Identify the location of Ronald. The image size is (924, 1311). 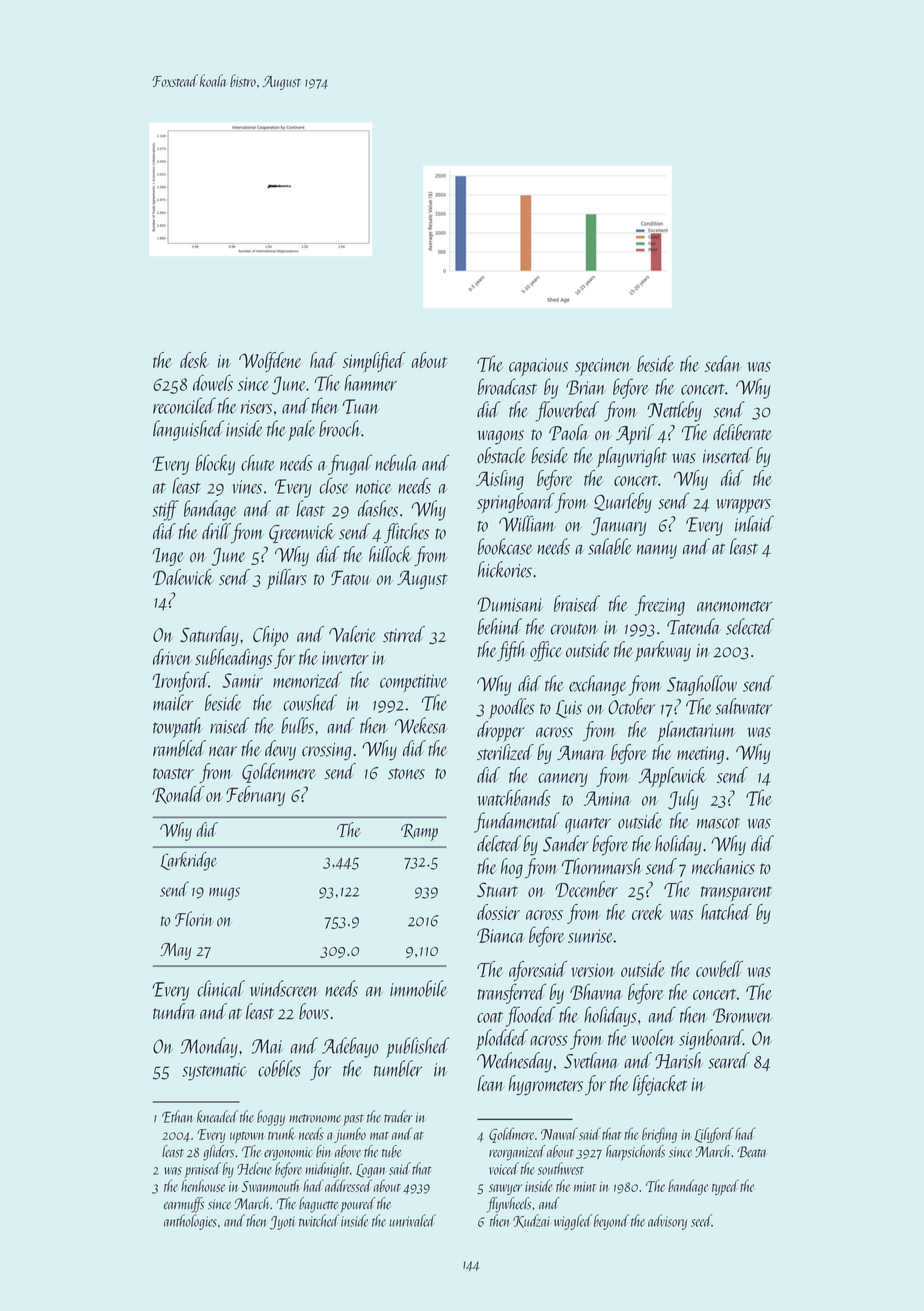
(178, 795).
